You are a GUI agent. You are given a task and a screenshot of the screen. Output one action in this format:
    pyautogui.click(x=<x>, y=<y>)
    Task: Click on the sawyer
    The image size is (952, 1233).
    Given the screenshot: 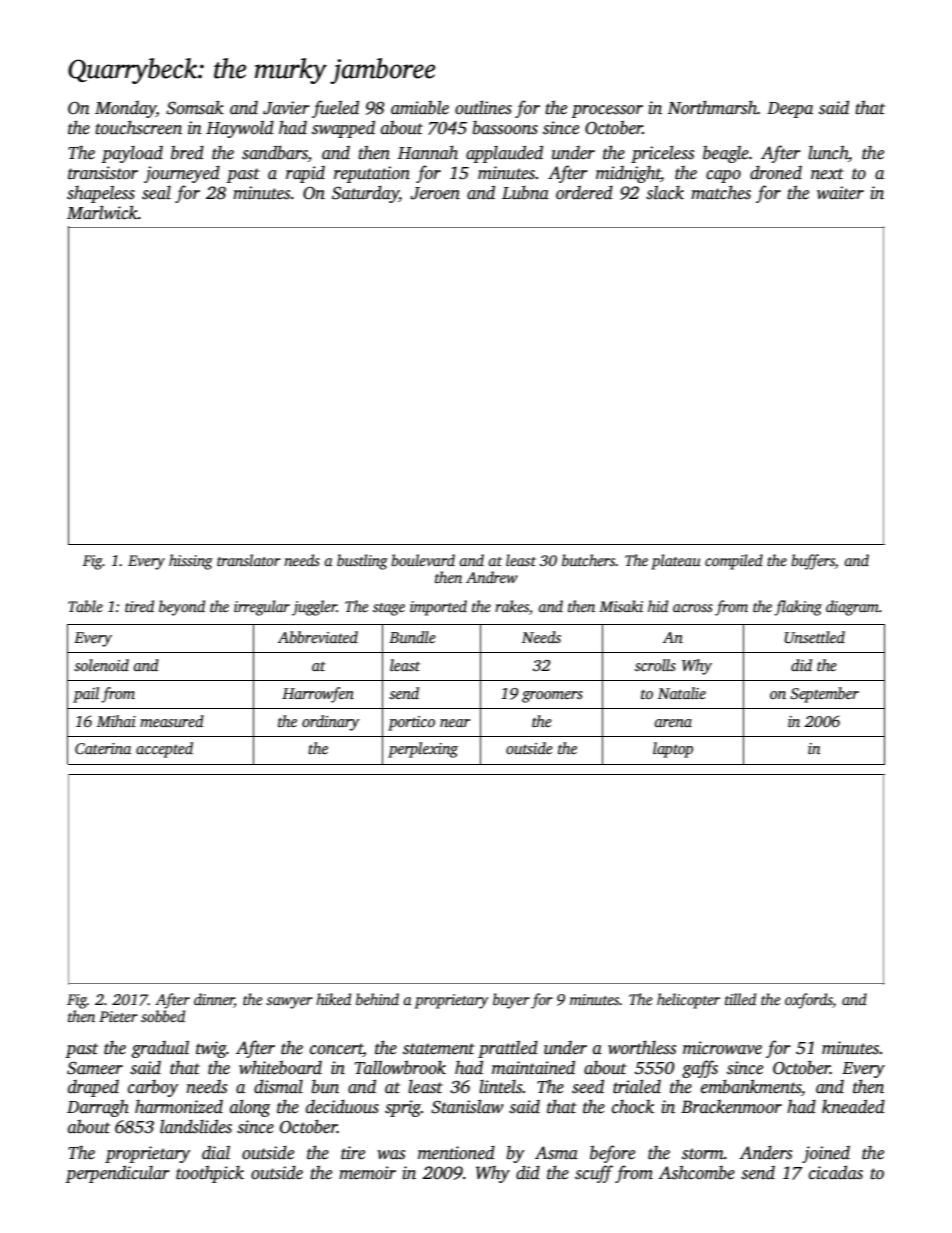 What is the action you would take?
    pyautogui.click(x=289, y=1003)
